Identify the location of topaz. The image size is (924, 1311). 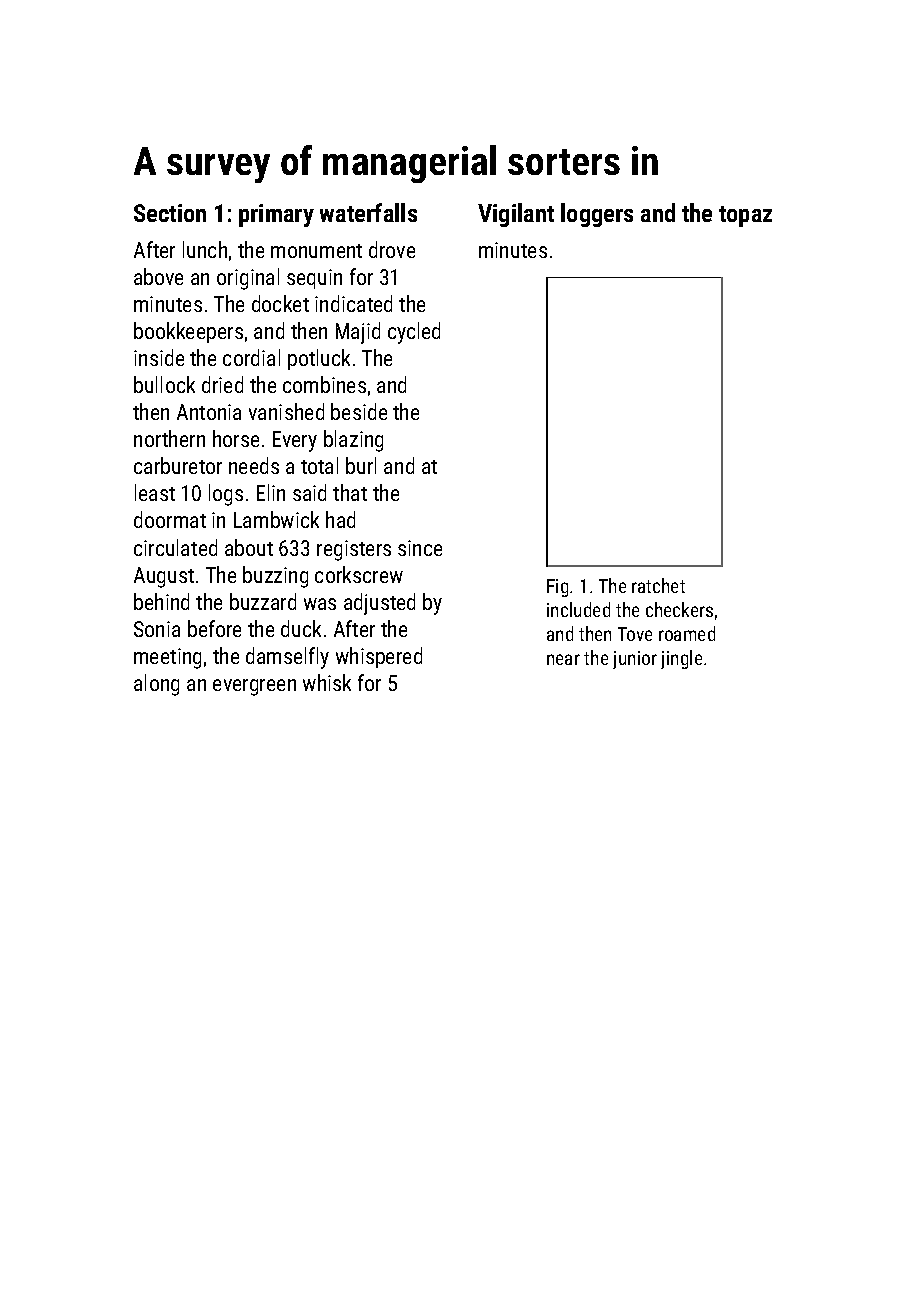
(745, 216).
